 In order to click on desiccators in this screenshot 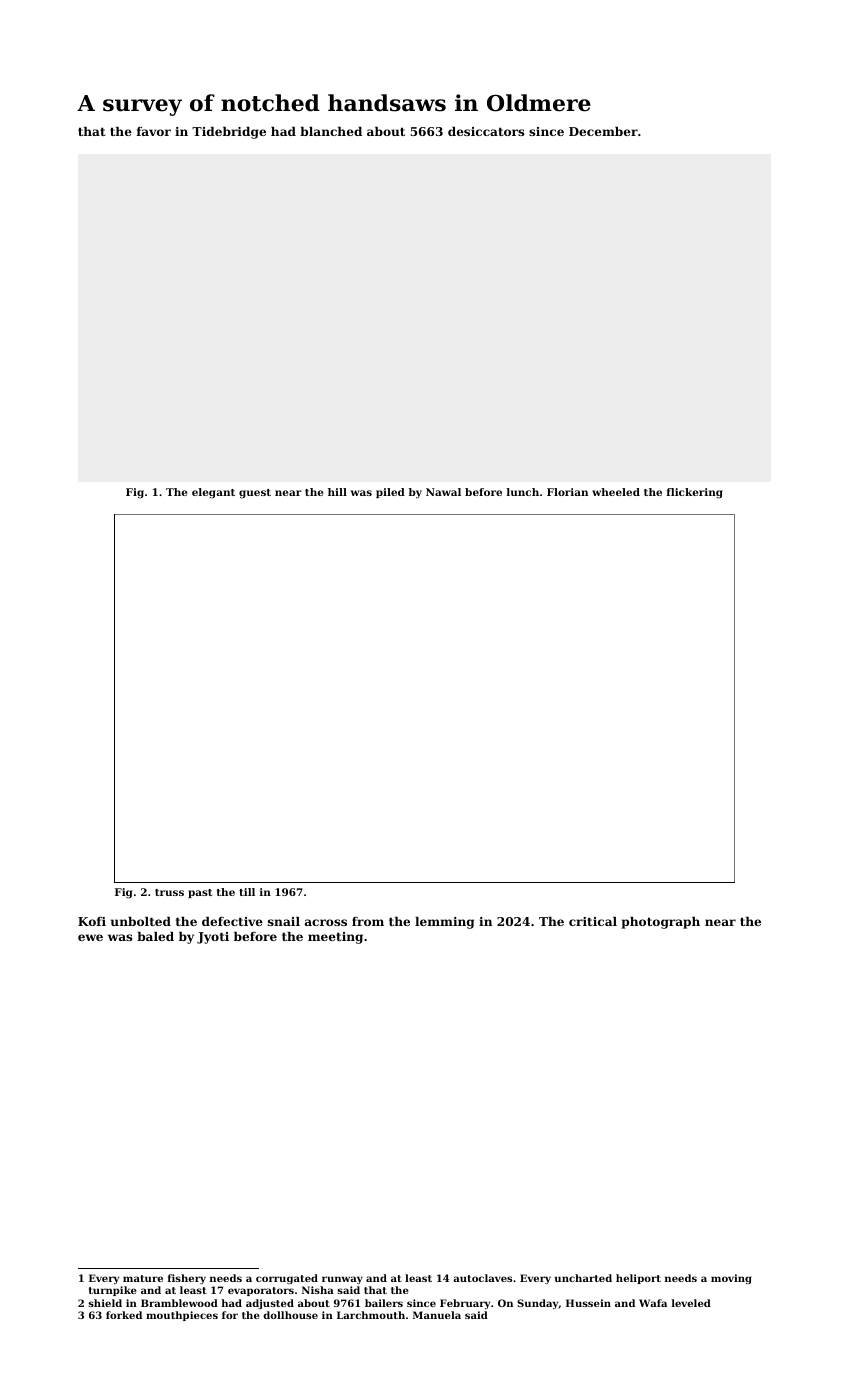, I will do `click(486, 131)`.
